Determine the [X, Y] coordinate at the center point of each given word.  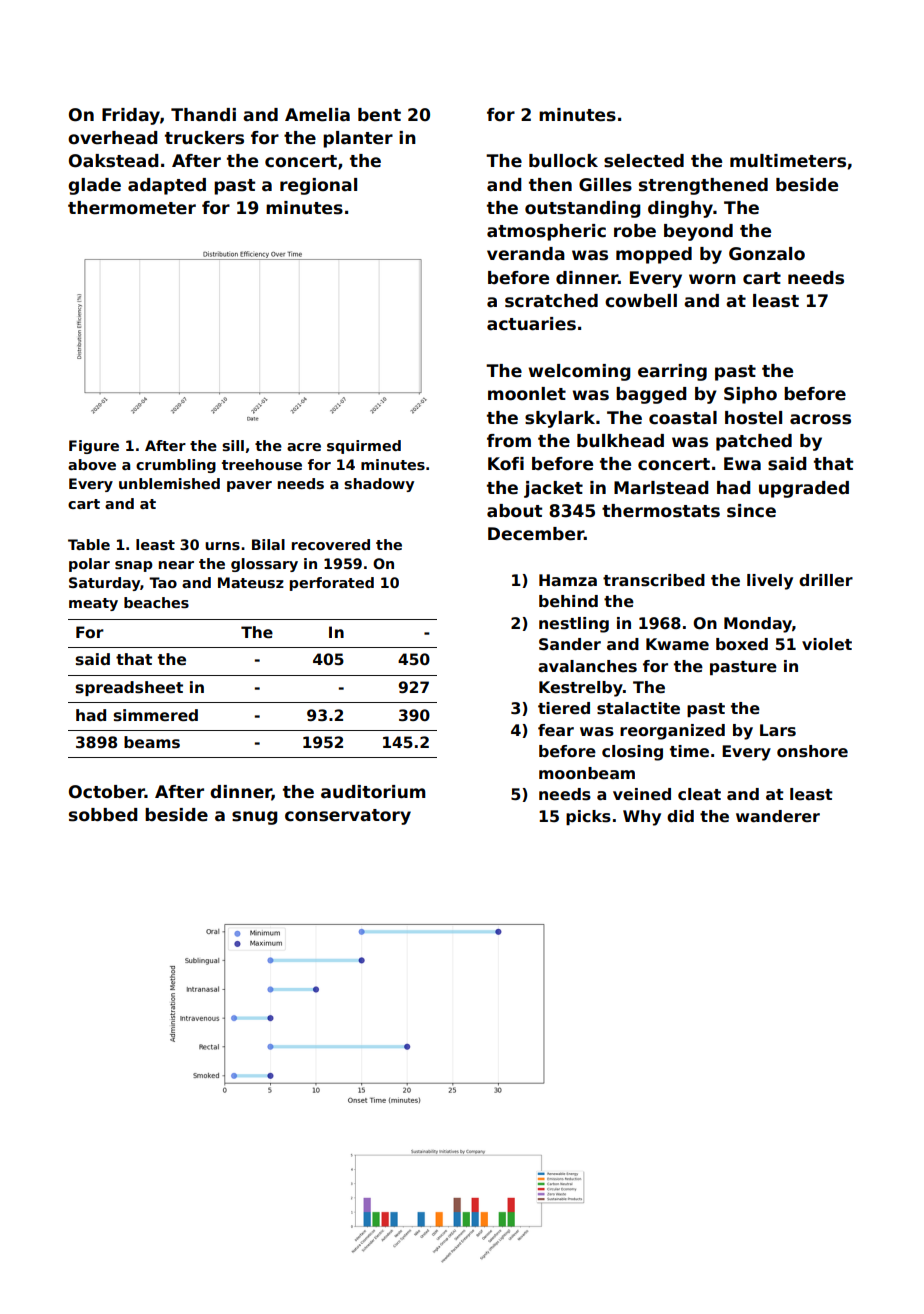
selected [644, 161]
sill [233, 445]
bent [379, 115]
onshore [812, 751]
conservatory [348, 817]
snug [255, 818]
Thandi [203, 115]
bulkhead [620, 441]
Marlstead [661, 488]
